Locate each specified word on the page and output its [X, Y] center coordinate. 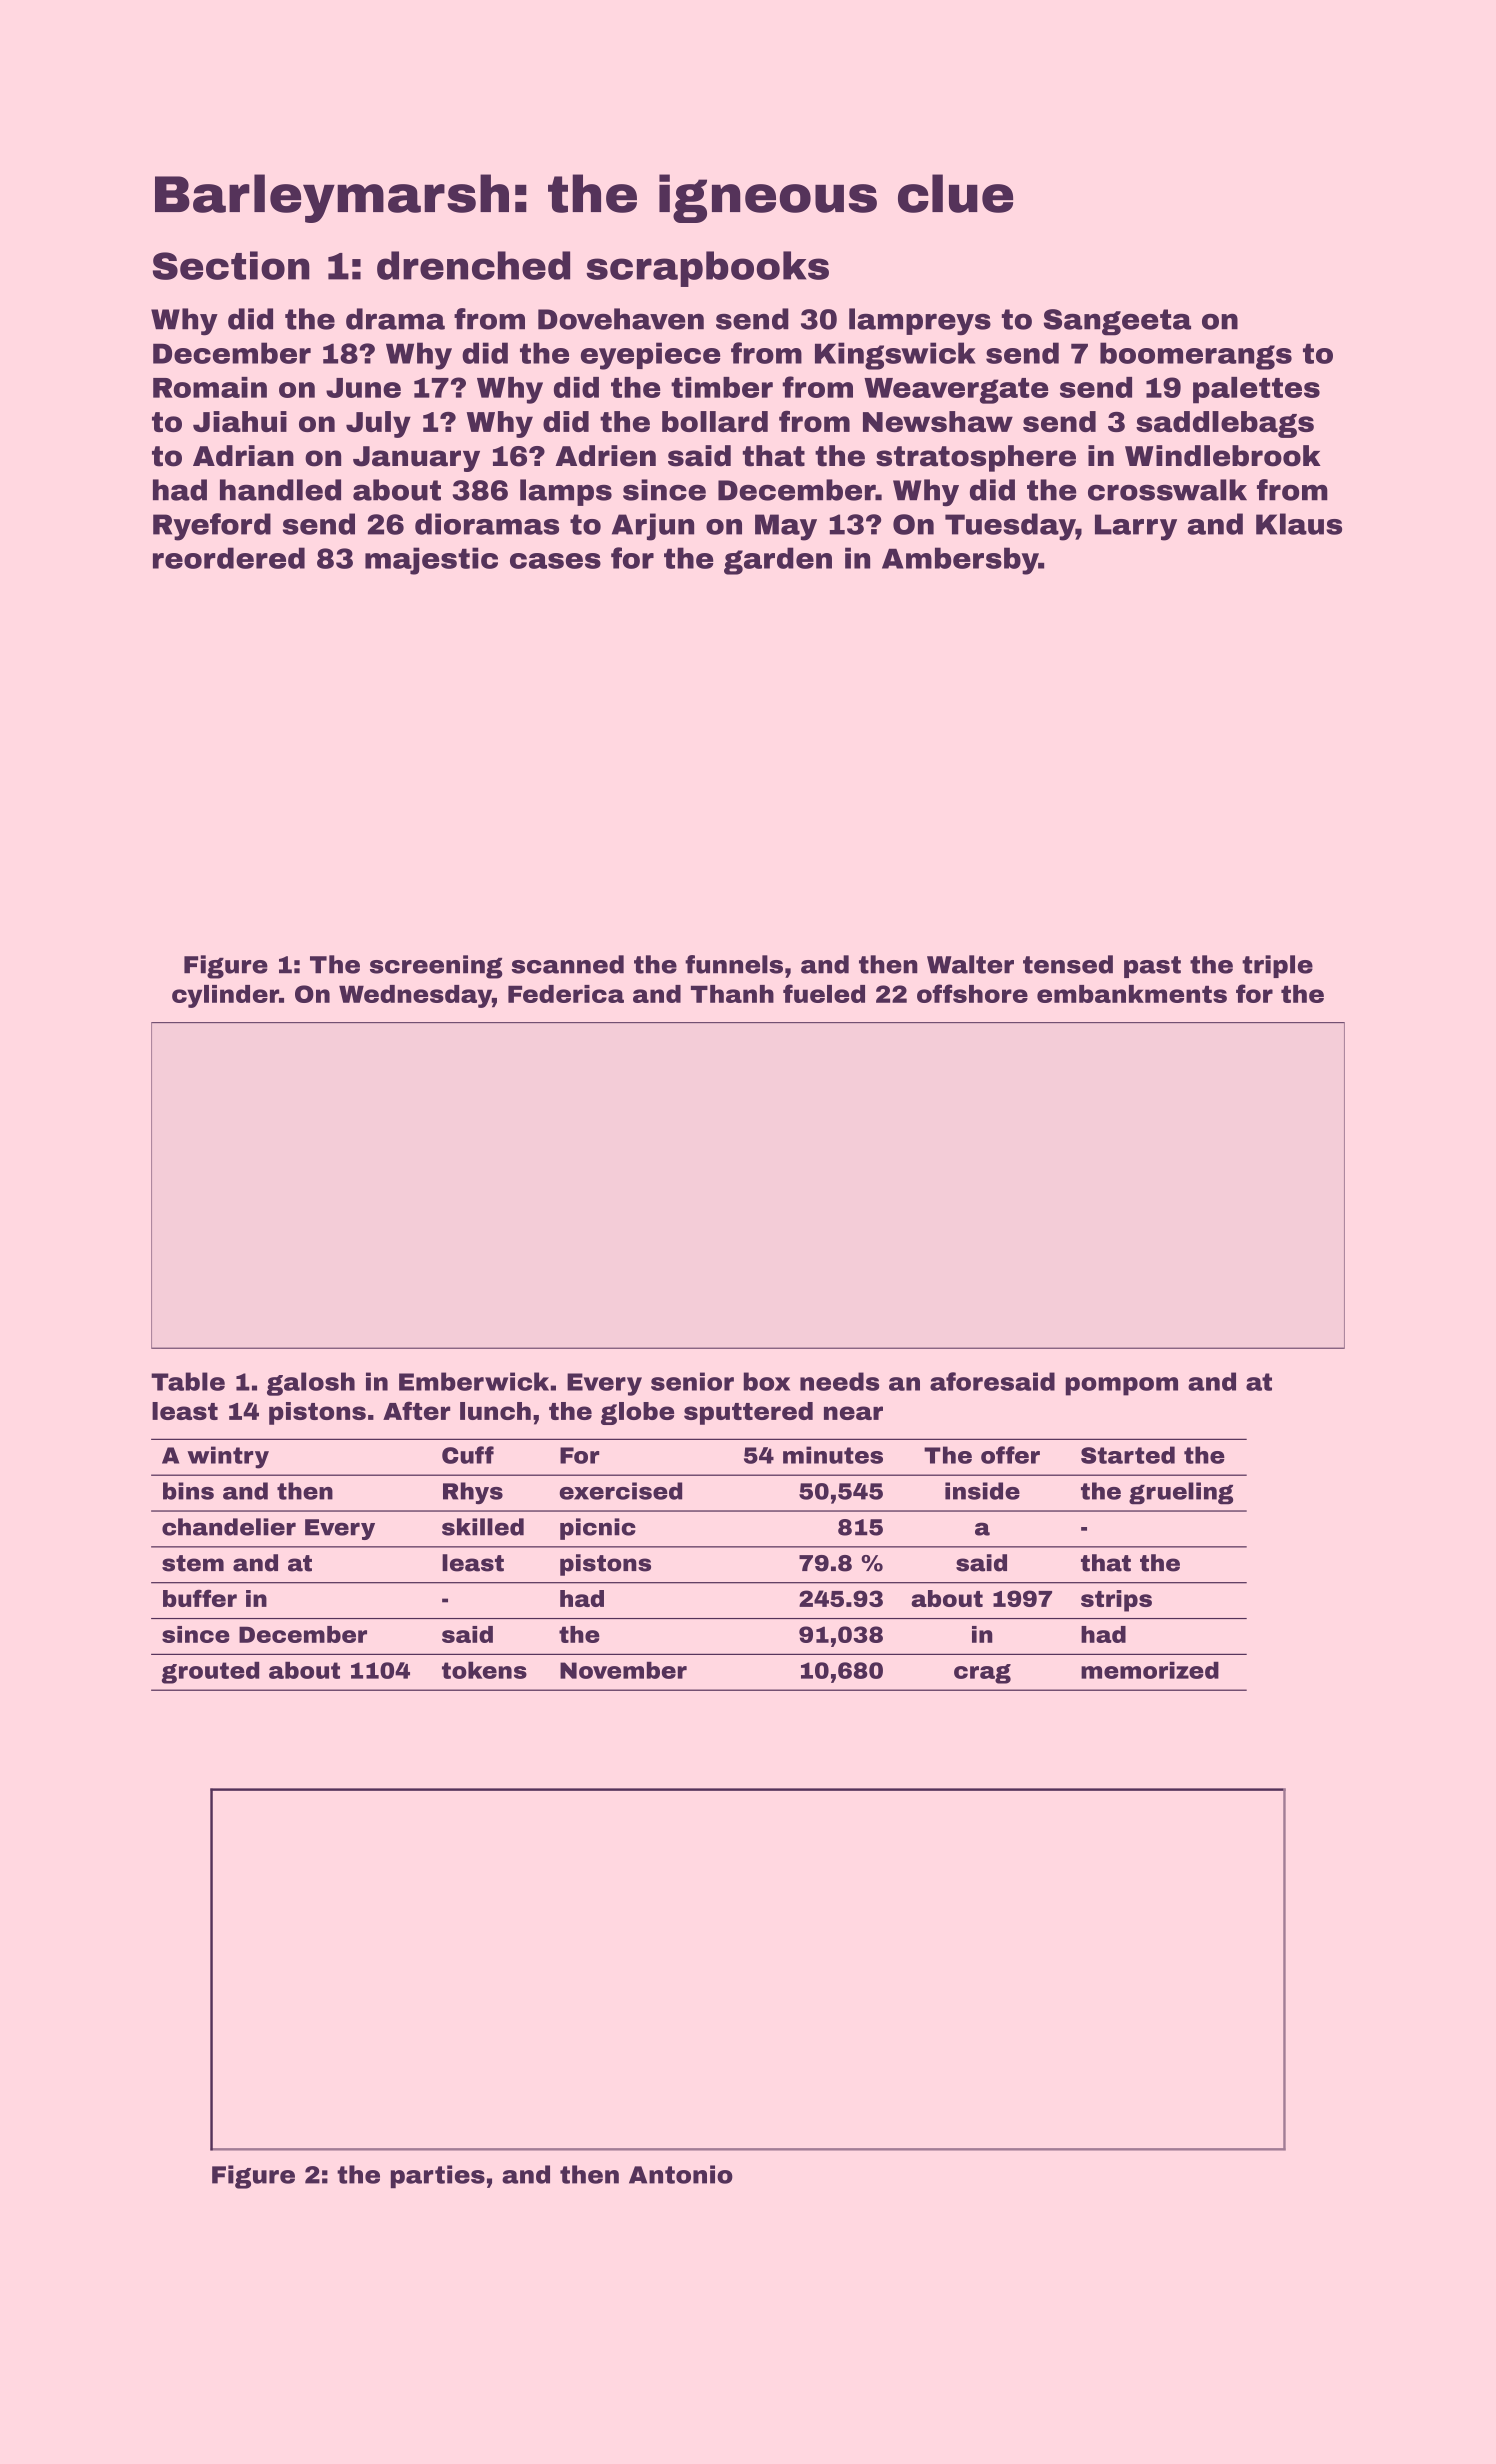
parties [438, 2176]
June [363, 388]
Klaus [1299, 524]
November [623, 1670]
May [786, 527]
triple [1277, 966]
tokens [484, 1670]
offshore [972, 993]
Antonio [681, 2174]
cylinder [225, 996]
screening [436, 967]
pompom [1122, 1386]
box [767, 1381]
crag [982, 1674]
